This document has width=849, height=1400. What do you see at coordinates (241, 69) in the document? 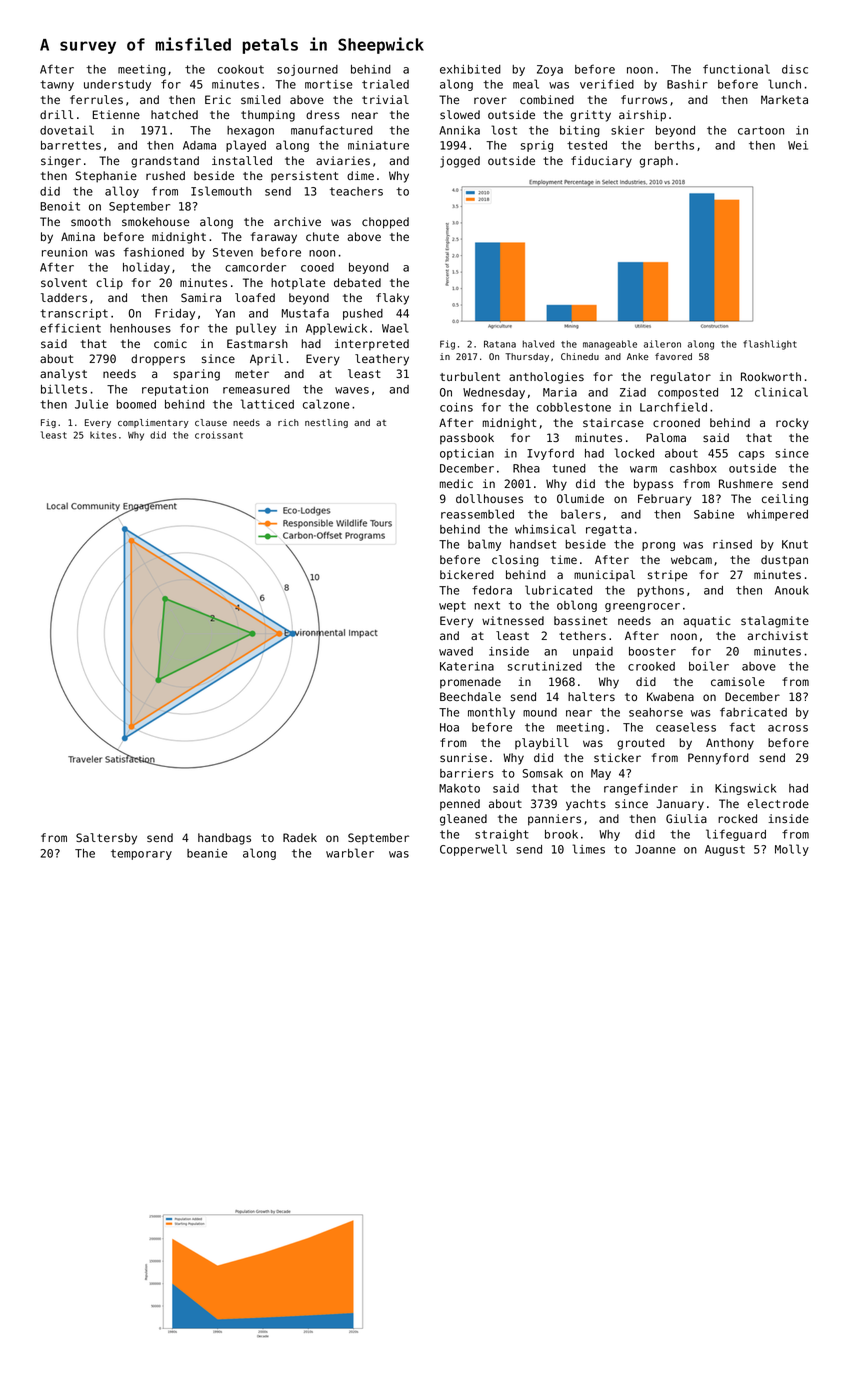
I see `cookout` at bounding box center [241, 69].
